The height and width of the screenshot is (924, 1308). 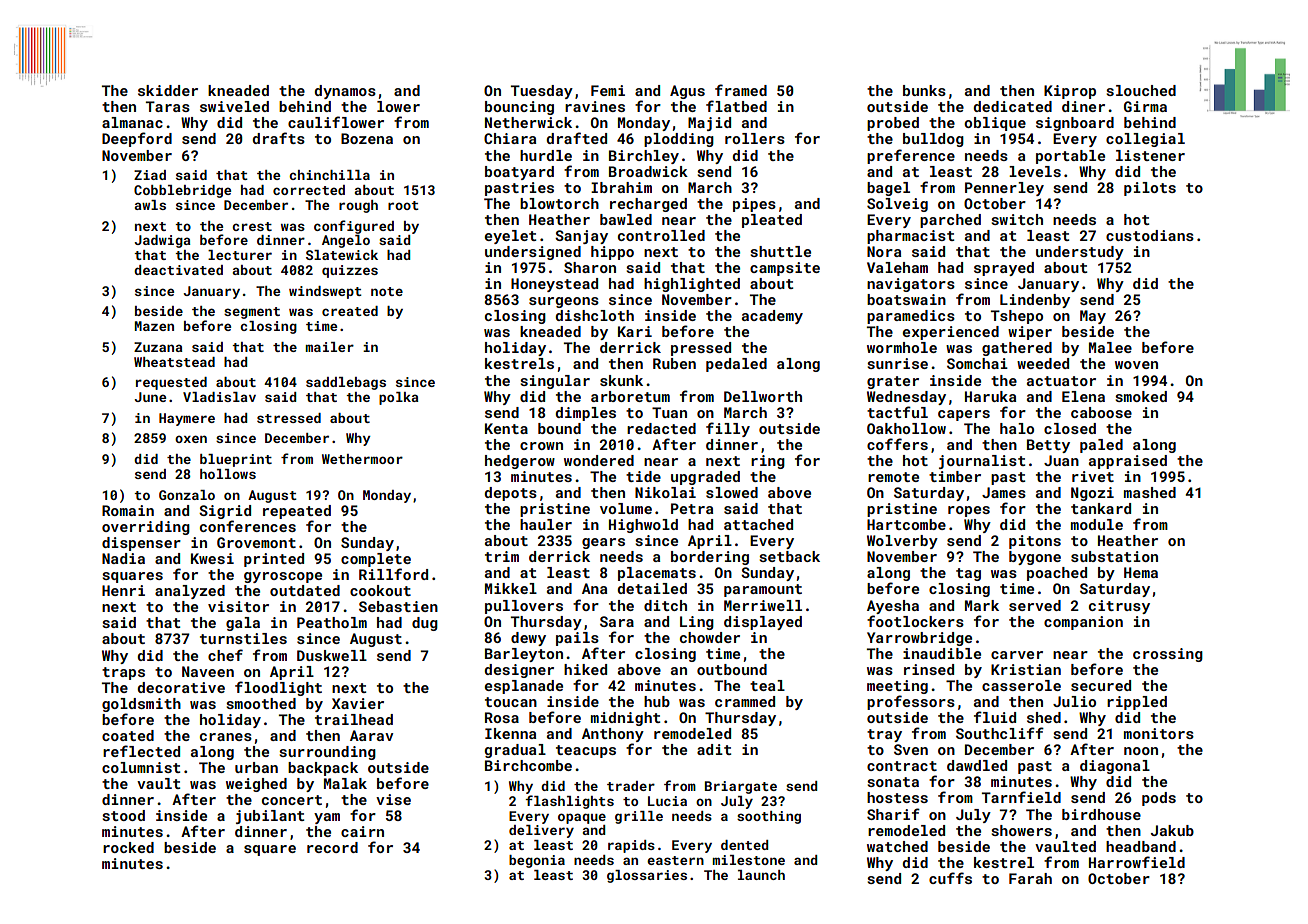 What do you see at coordinates (537, 861) in the screenshot?
I see `begonia` at bounding box center [537, 861].
